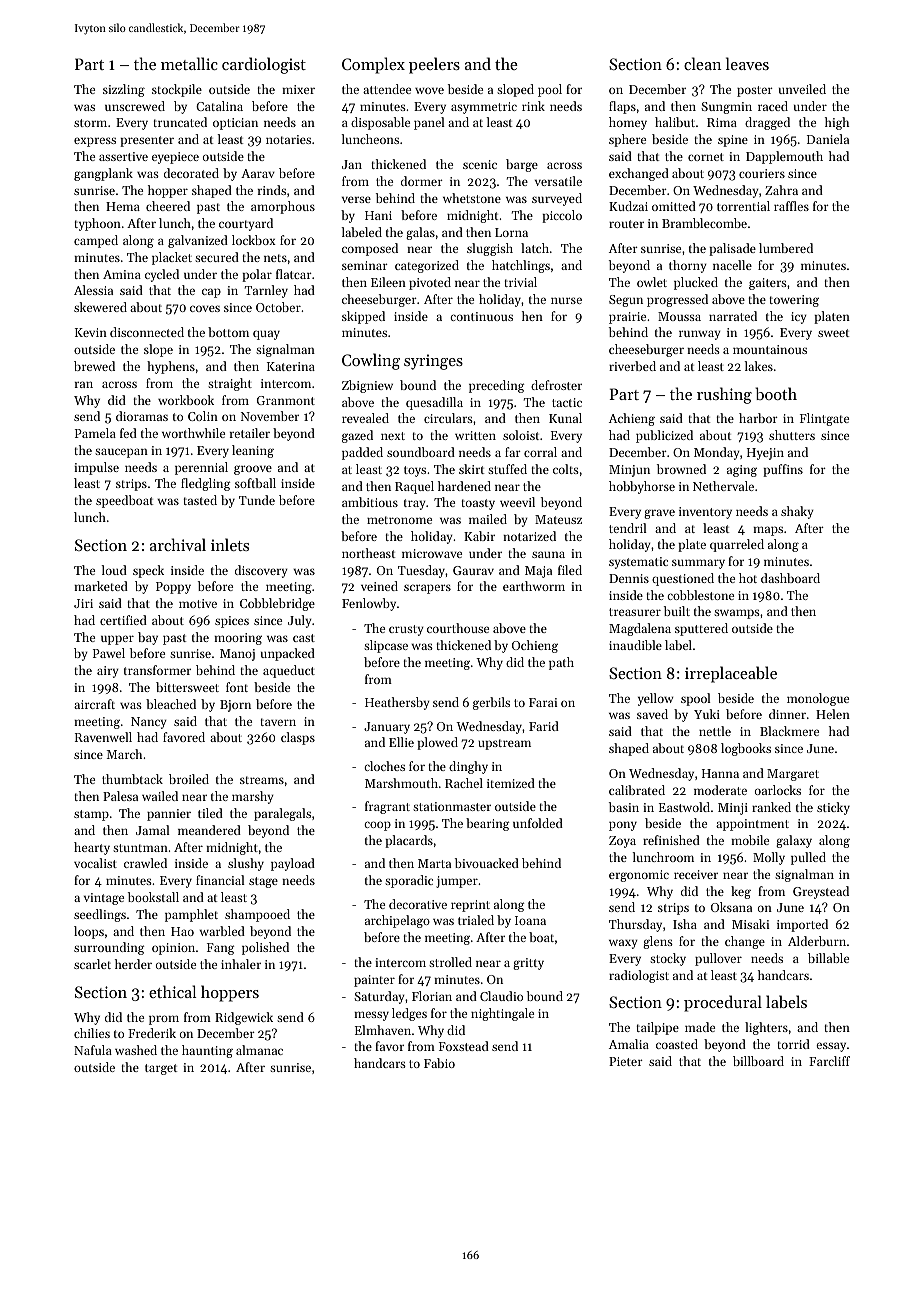 The image size is (924, 1308). Describe the element at coordinates (565, 418) in the screenshot. I see `Kunal` at that location.
